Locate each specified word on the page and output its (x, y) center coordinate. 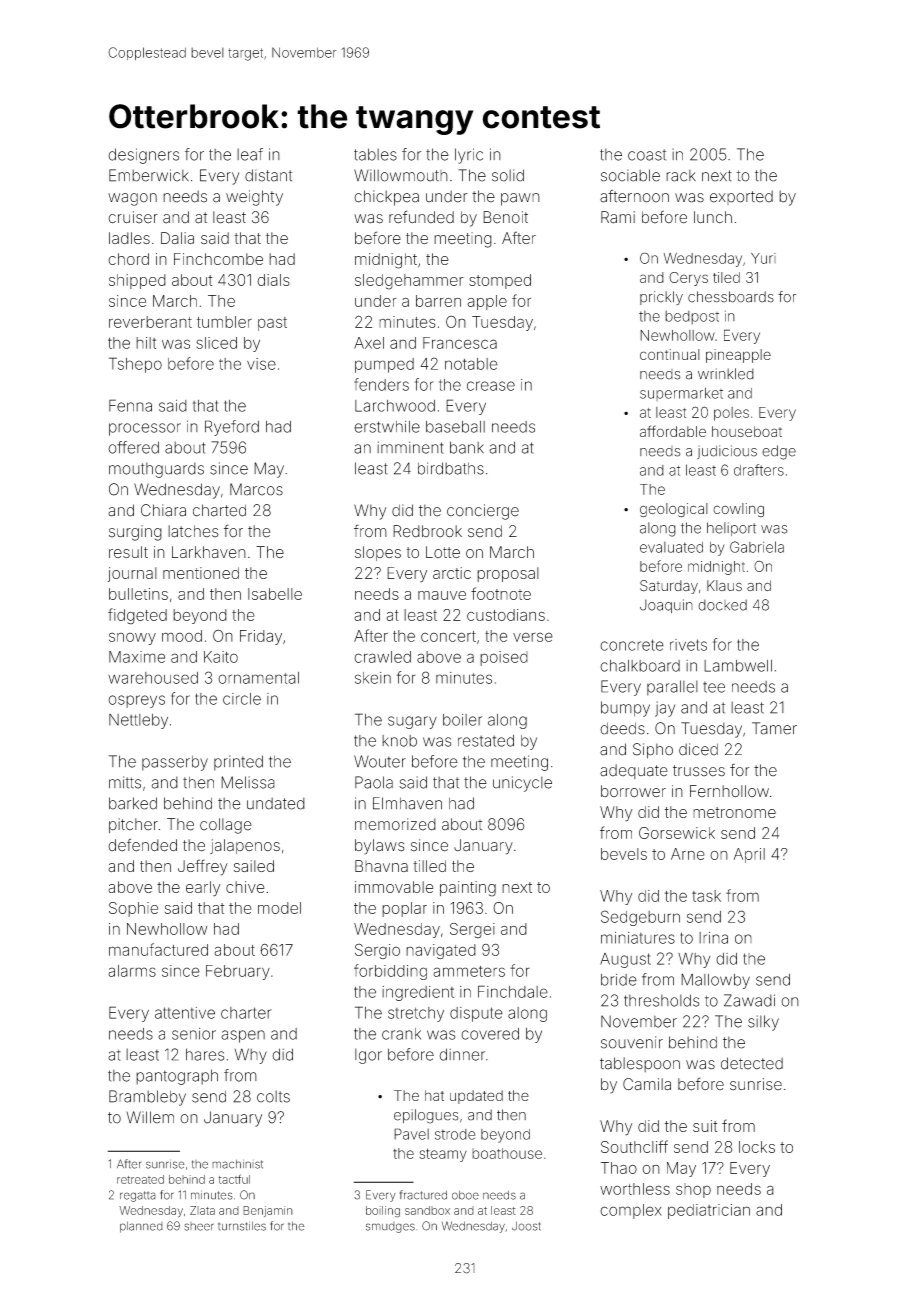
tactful (234, 1179)
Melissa (248, 782)
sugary (412, 722)
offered (133, 447)
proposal (508, 574)
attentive (185, 1013)
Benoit (505, 217)
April (749, 855)
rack (681, 175)
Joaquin (666, 606)
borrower (633, 791)
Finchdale (513, 991)
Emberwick (149, 175)
